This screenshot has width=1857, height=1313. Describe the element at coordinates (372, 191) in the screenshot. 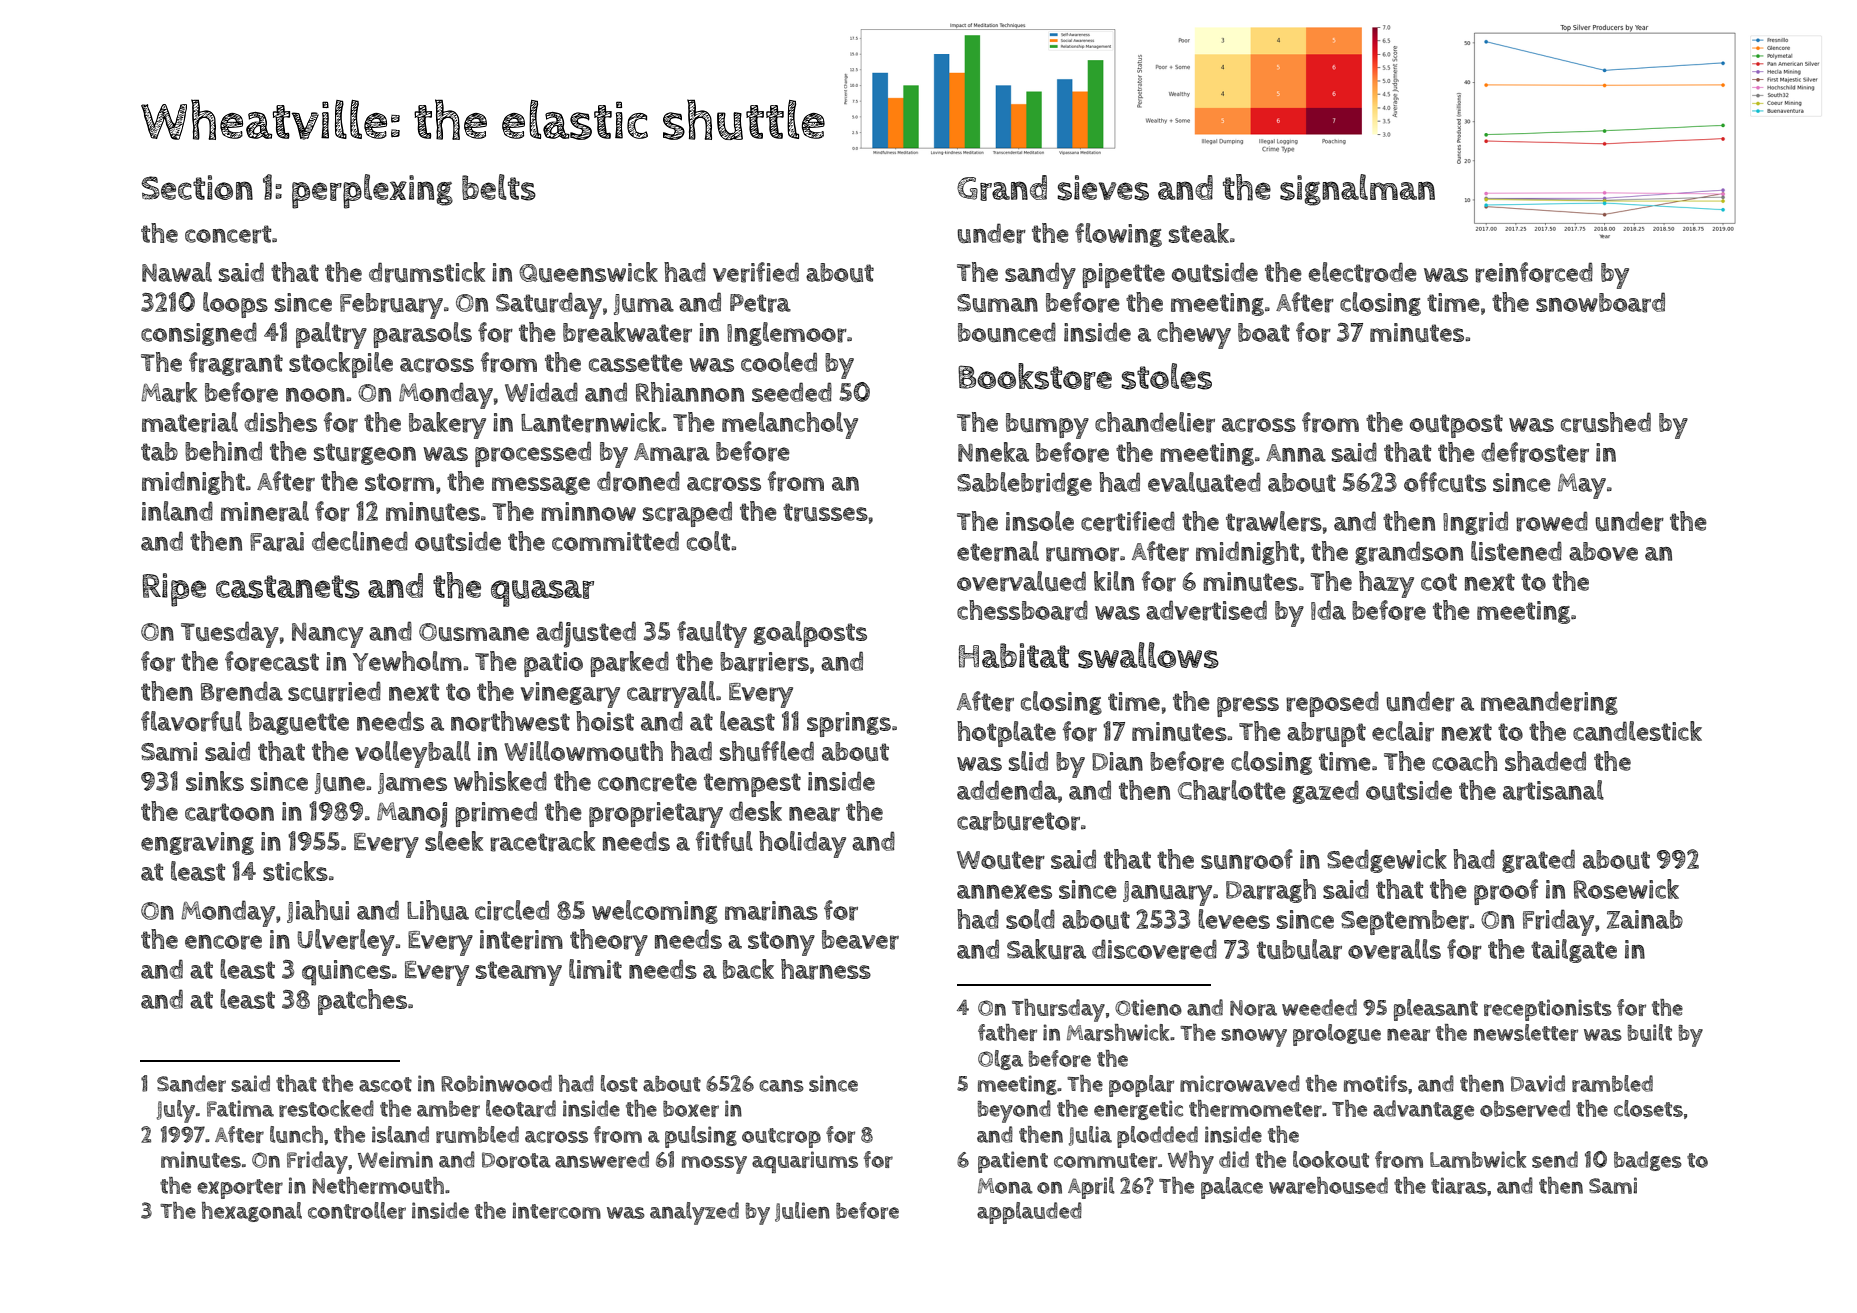

I see `perplexing` at that location.
